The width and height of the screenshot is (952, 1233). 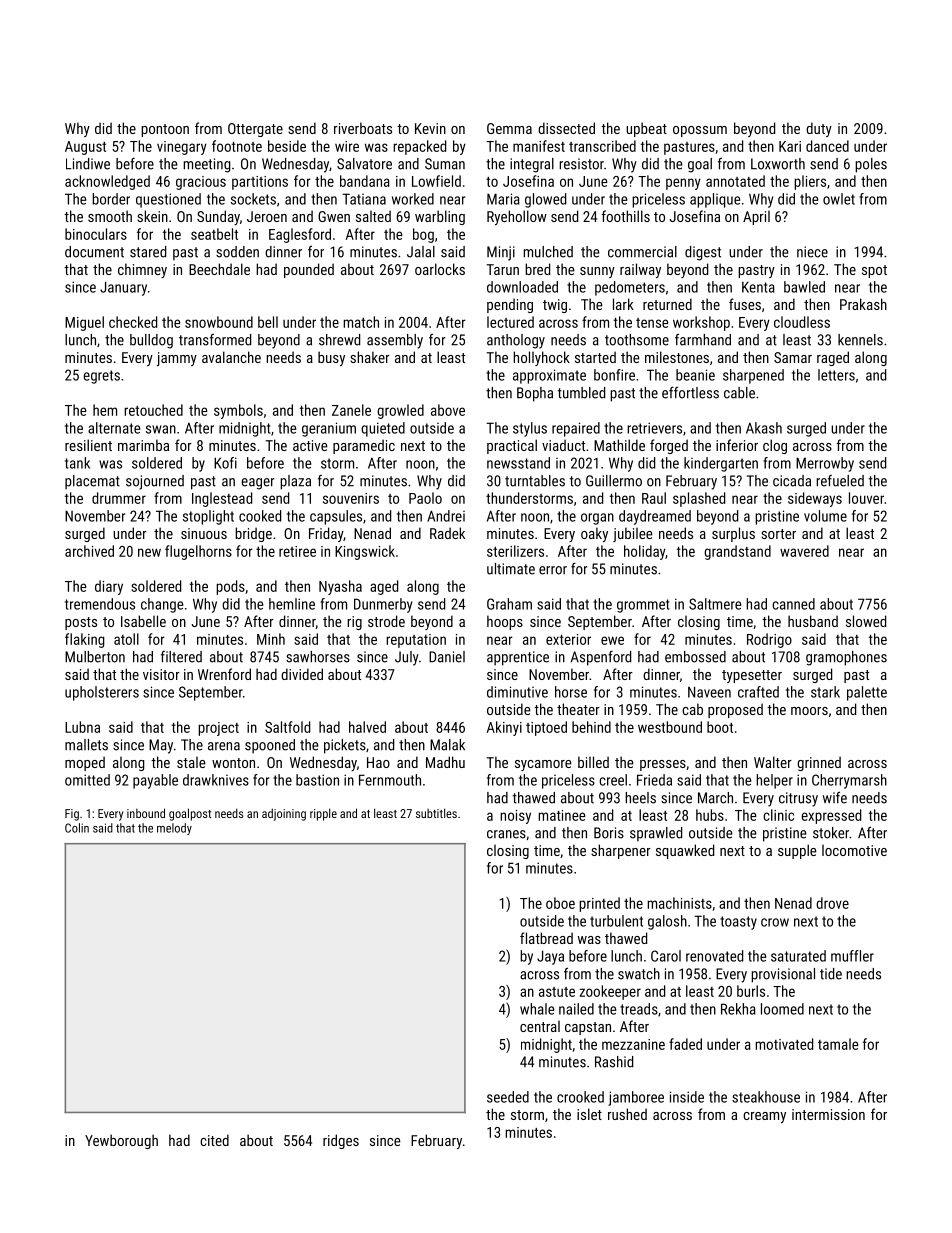 What do you see at coordinates (819, 129) in the screenshot?
I see `duty` at bounding box center [819, 129].
